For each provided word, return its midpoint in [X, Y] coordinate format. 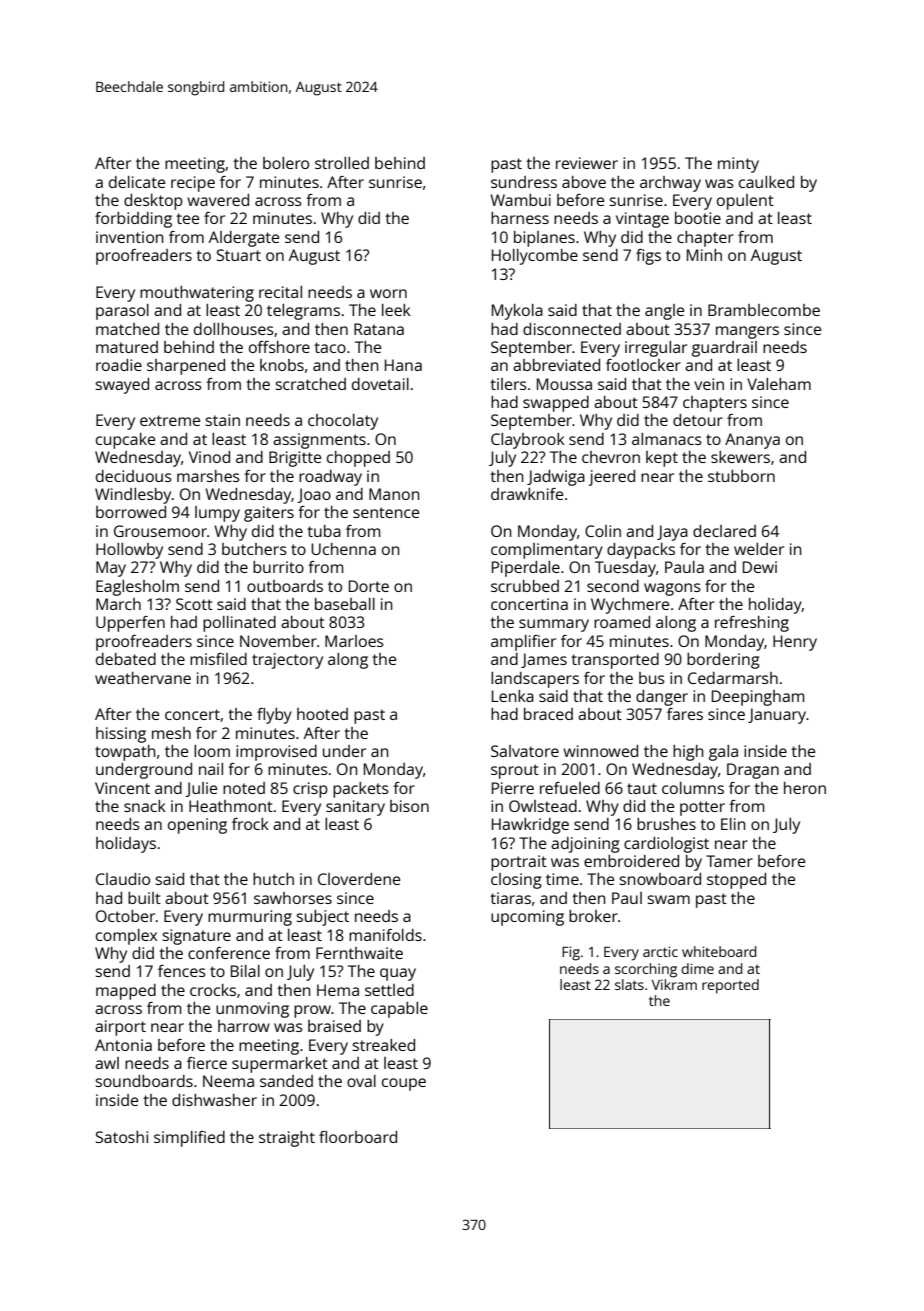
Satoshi [122, 1137]
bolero [286, 163]
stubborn [741, 476]
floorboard [358, 1137]
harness [520, 218]
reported [730, 986]
